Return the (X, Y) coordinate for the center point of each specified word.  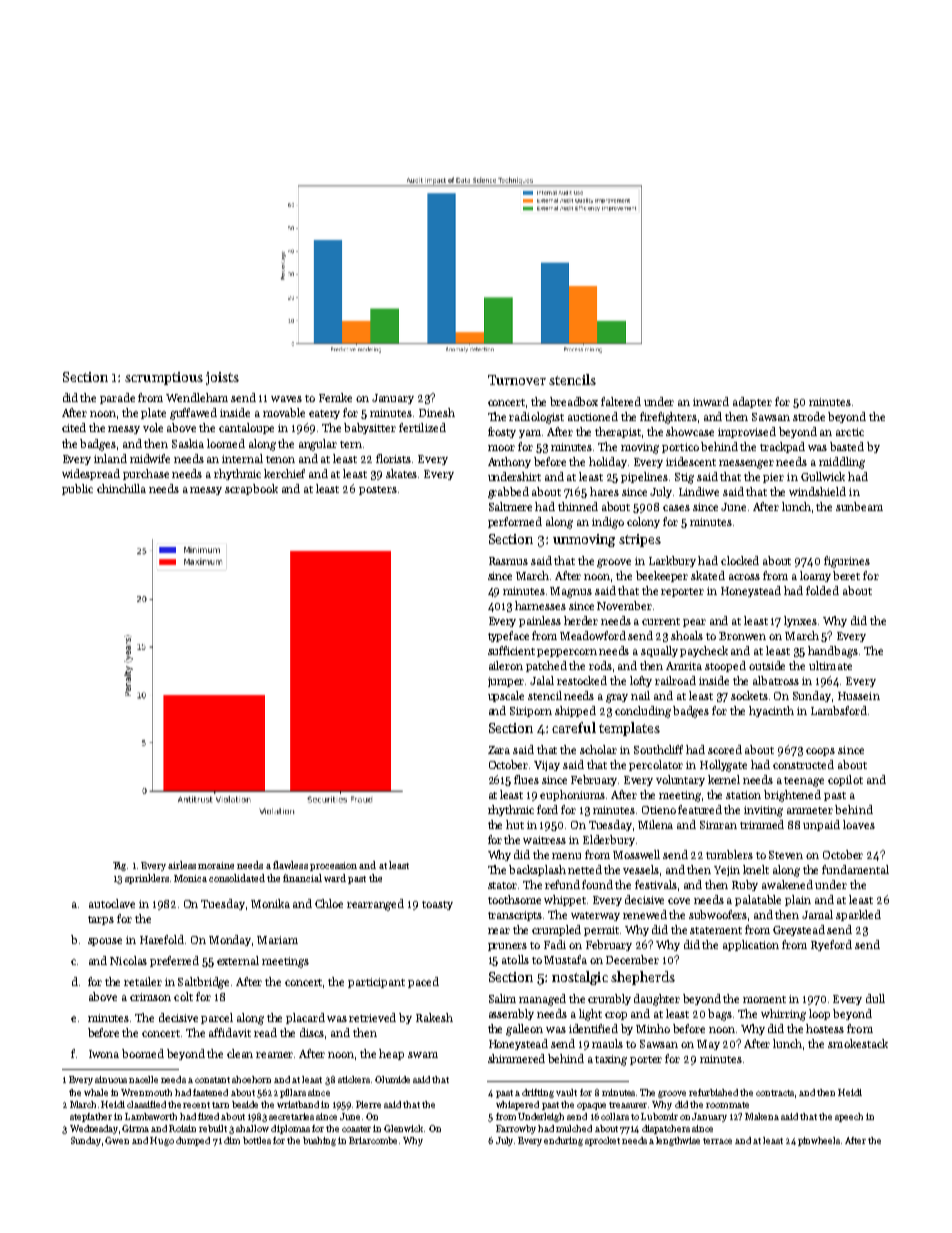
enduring (563, 1141)
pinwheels (819, 1141)
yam (530, 434)
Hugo (162, 1141)
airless (182, 865)
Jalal (542, 680)
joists (222, 378)
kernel (724, 779)
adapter (752, 402)
